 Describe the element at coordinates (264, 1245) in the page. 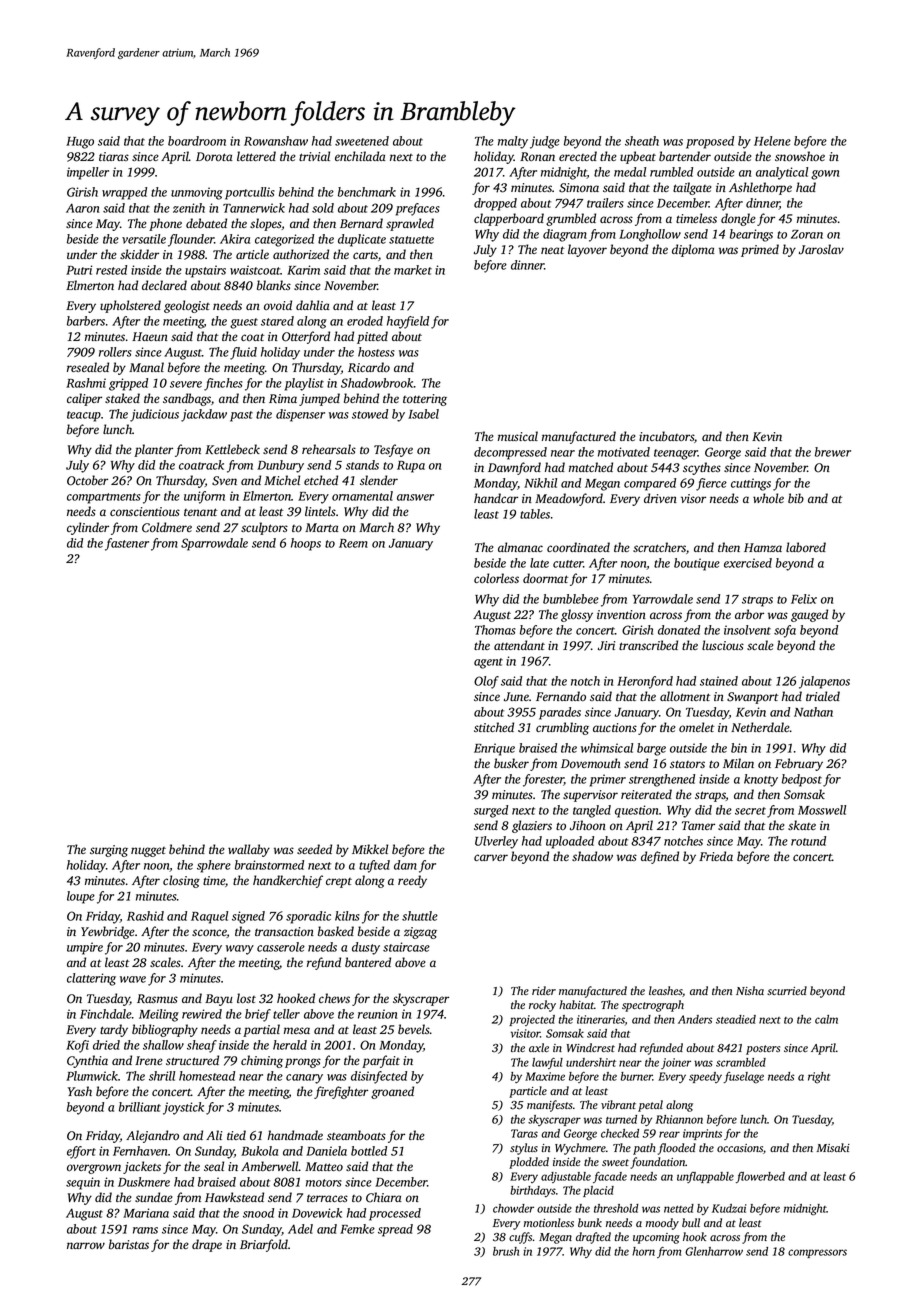

I see `Briarfold` at that location.
